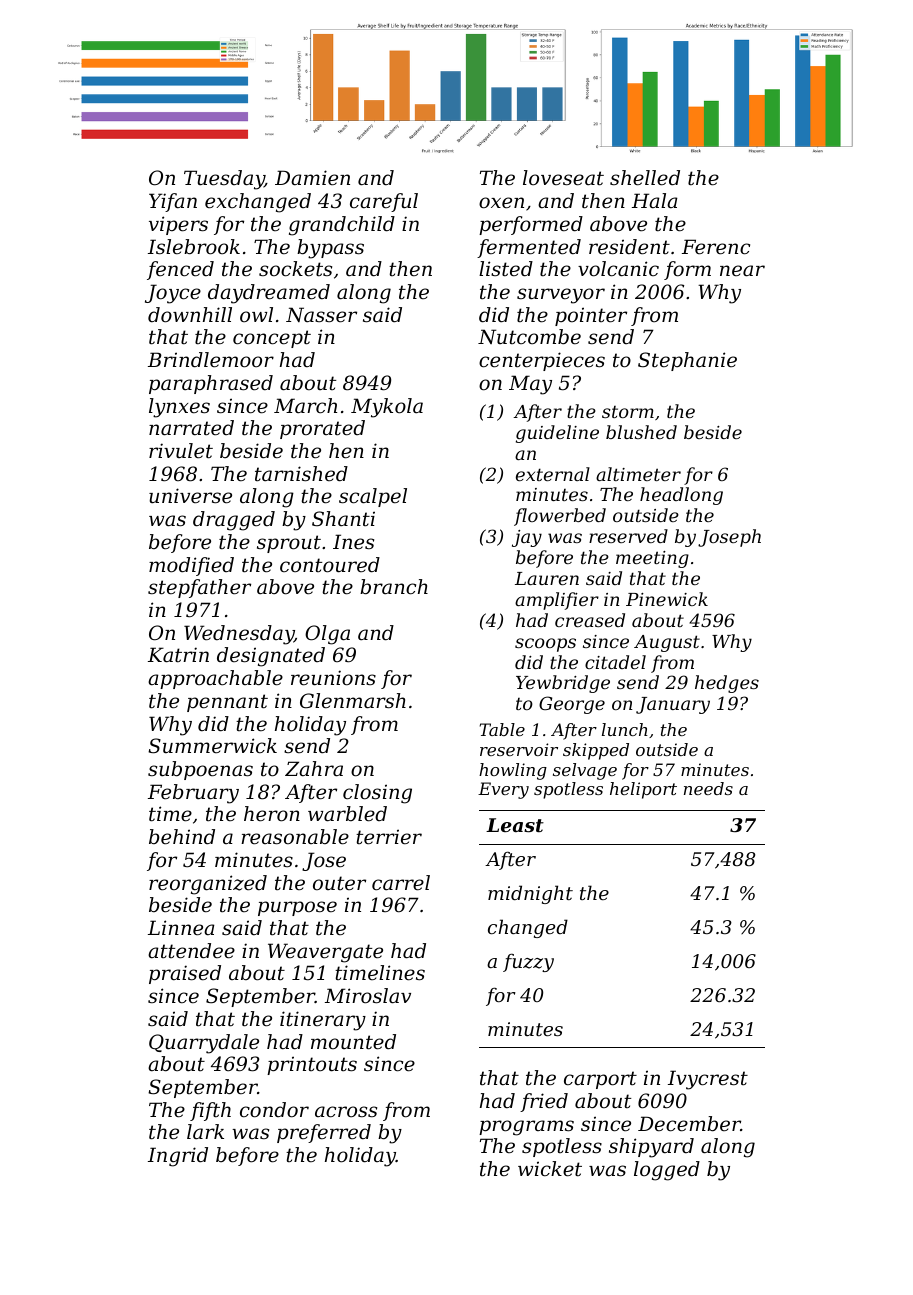 This document has height=1295, width=913. I want to click on carrel, so click(401, 883).
